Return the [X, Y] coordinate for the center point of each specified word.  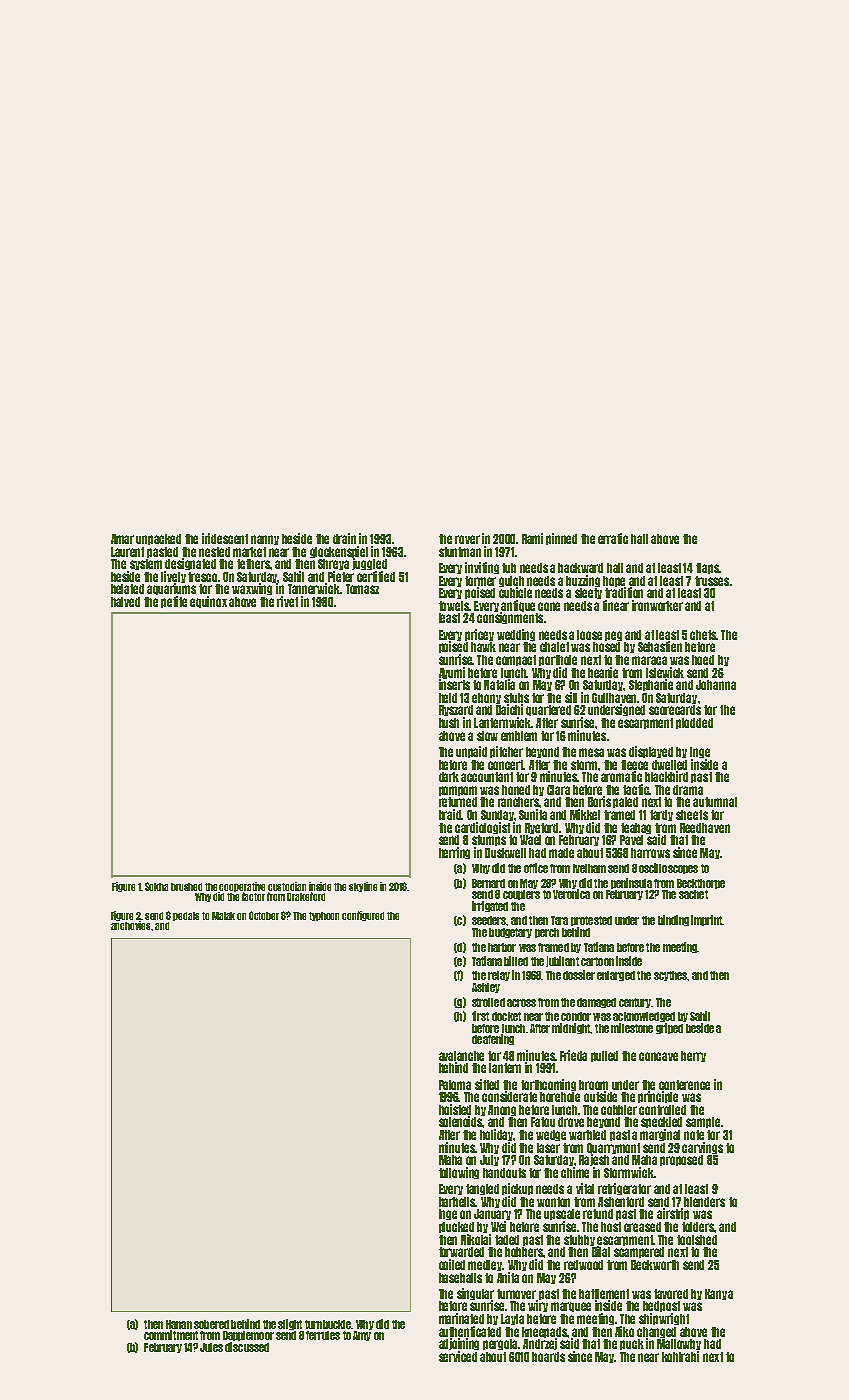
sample [703, 1122]
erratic [613, 538]
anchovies [130, 925]
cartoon [597, 961]
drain [344, 538]
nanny [265, 540]
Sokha [156, 886]
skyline [363, 887]
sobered [211, 1324]
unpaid [471, 752]
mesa [591, 752]
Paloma [455, 1085]
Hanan [179, 1324]
